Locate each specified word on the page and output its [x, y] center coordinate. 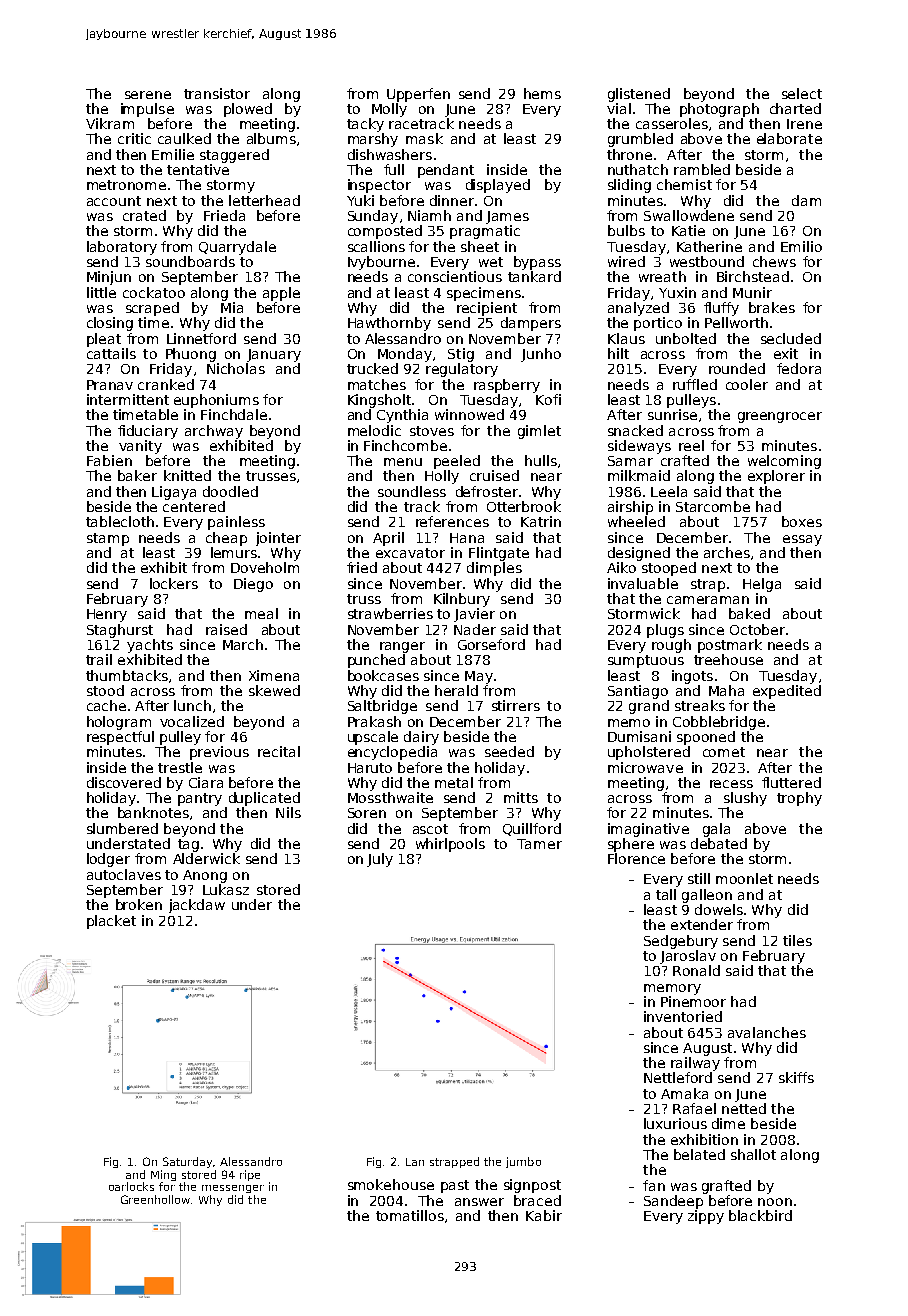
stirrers [516, 705]
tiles [797, 940]
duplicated [264, 799]
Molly [389, 110]
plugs [665, 631]
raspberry [507, 386]
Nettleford [678, 1077]
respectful [120, 738]
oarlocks [131, 1186]
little [101, 292]
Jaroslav [688, 957]
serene [148, 95]
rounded [737, 368]
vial [619, 108]
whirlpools [450, 845]
